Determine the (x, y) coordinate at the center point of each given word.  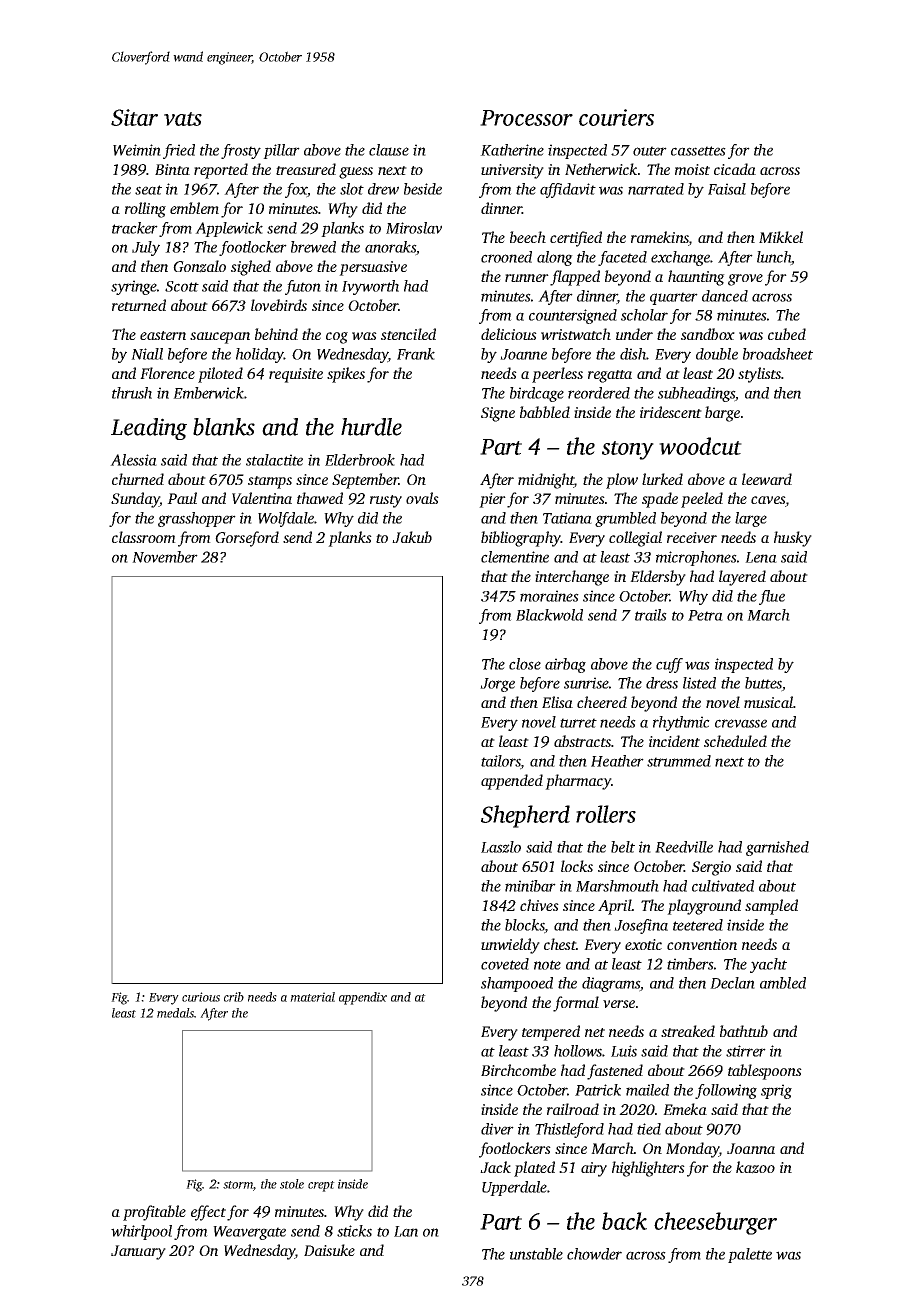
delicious (509, 334)
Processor (526, 118)
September (365, 481)
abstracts (582, 741)
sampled (771, 907)
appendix (363, 998)
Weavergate (249, 1233)
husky (793, 539)
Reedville (684, 847)
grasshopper (197, 519)
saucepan (220, 338)
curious (201, 997)
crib (234, 997)
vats (183, 119)
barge (722, 414)
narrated (656, 189)
